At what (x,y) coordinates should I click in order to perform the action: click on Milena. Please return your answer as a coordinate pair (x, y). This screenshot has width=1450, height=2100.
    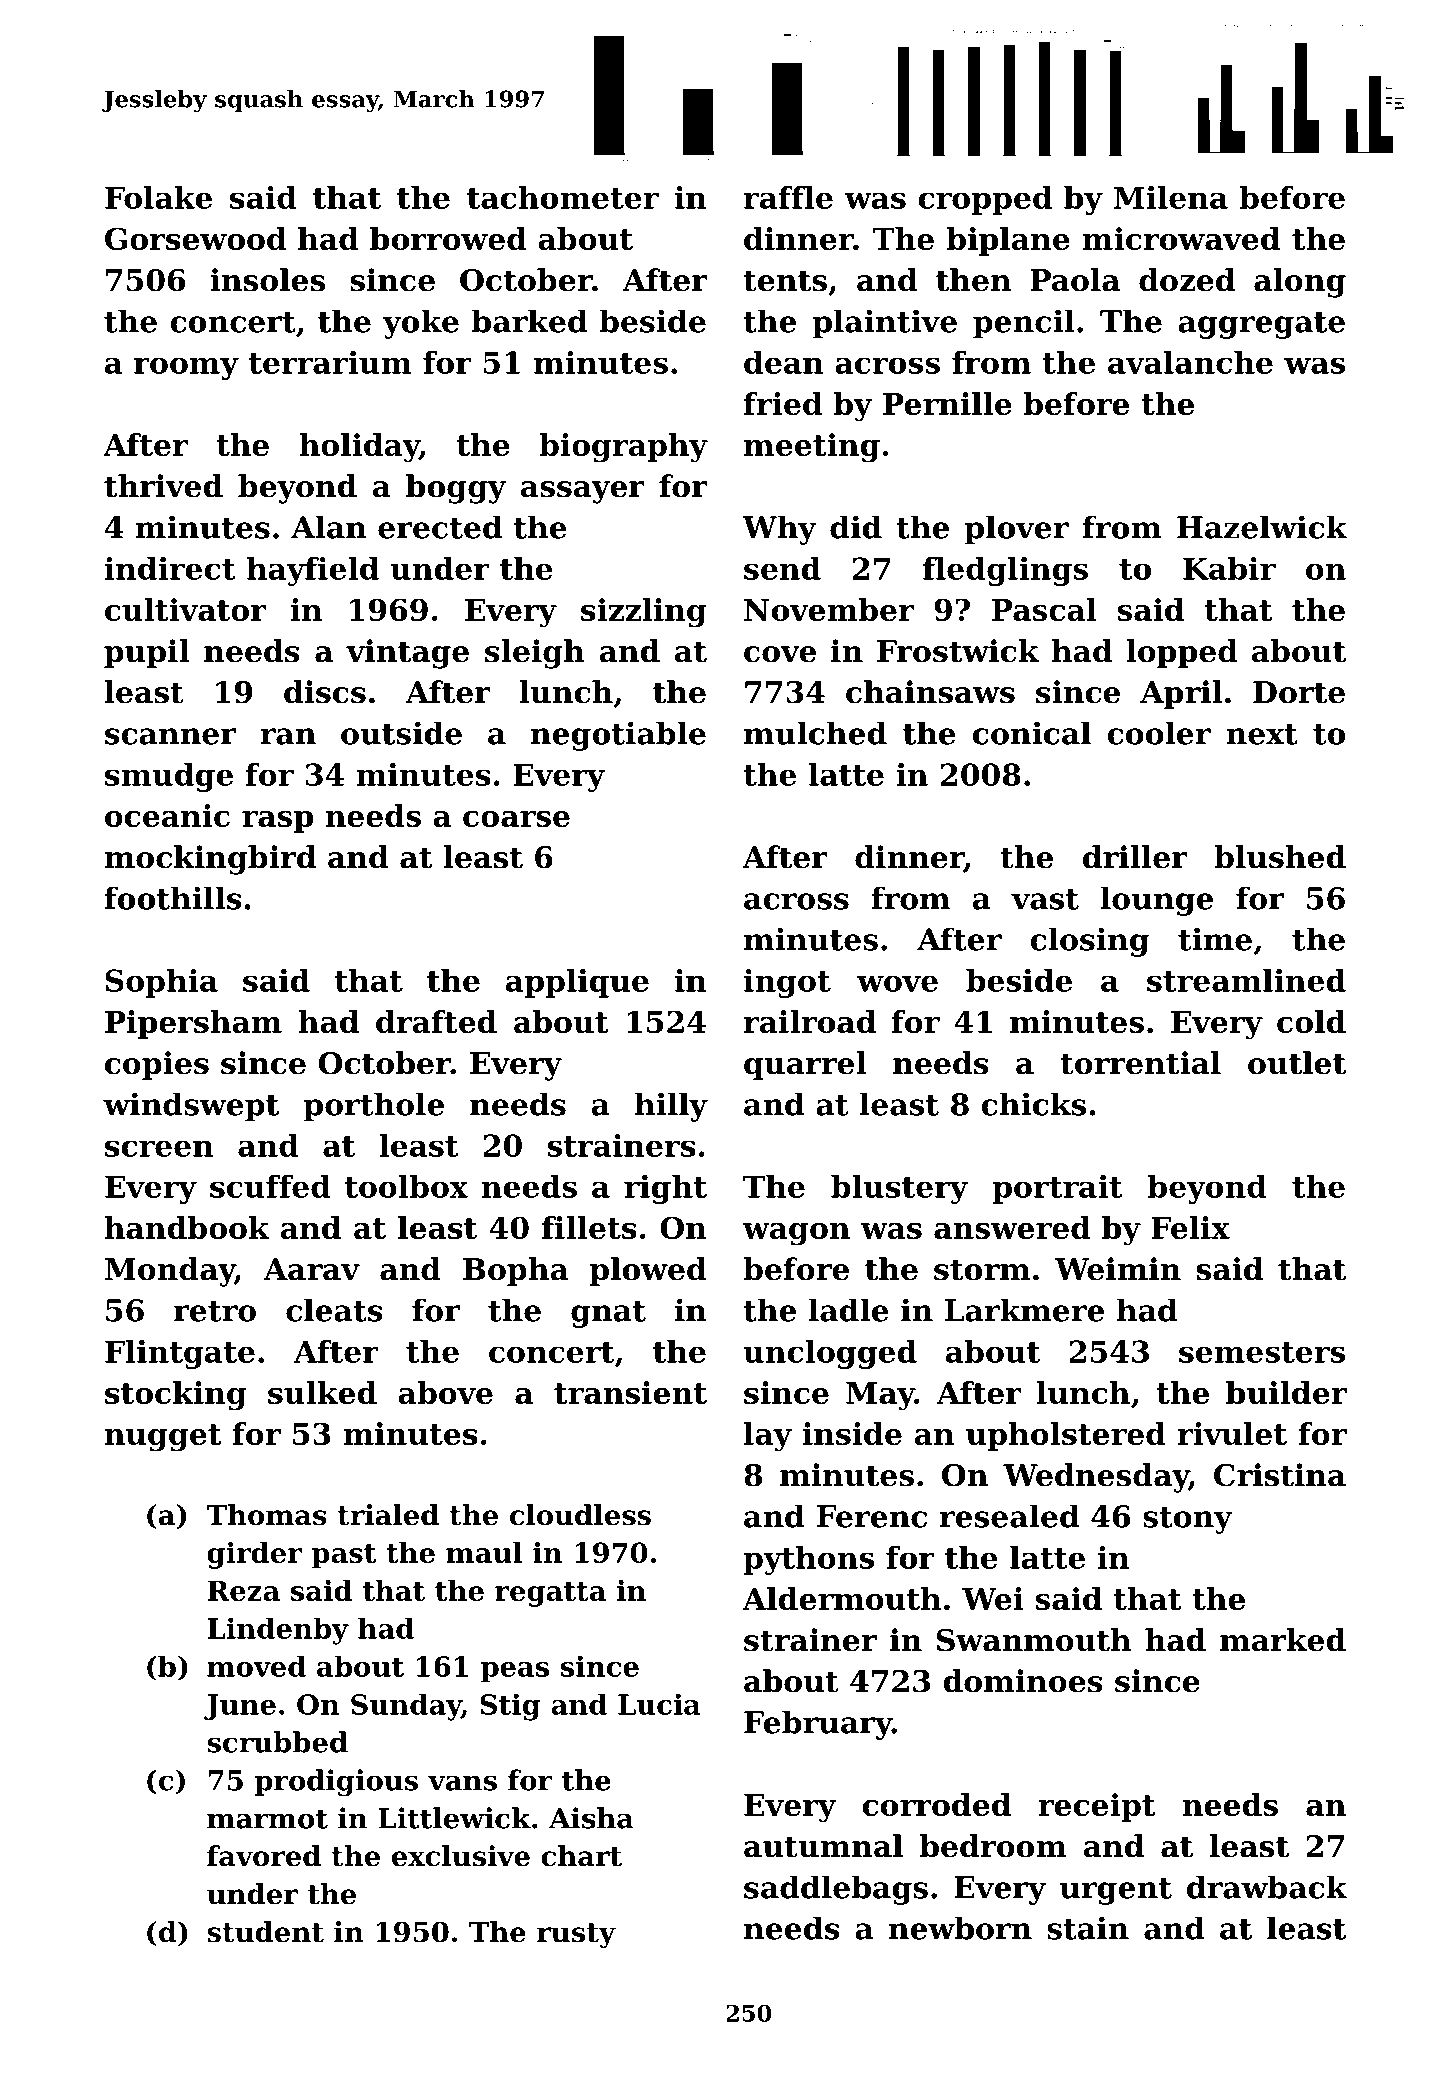
    Looking at the image, I should click on (1170, 197).
